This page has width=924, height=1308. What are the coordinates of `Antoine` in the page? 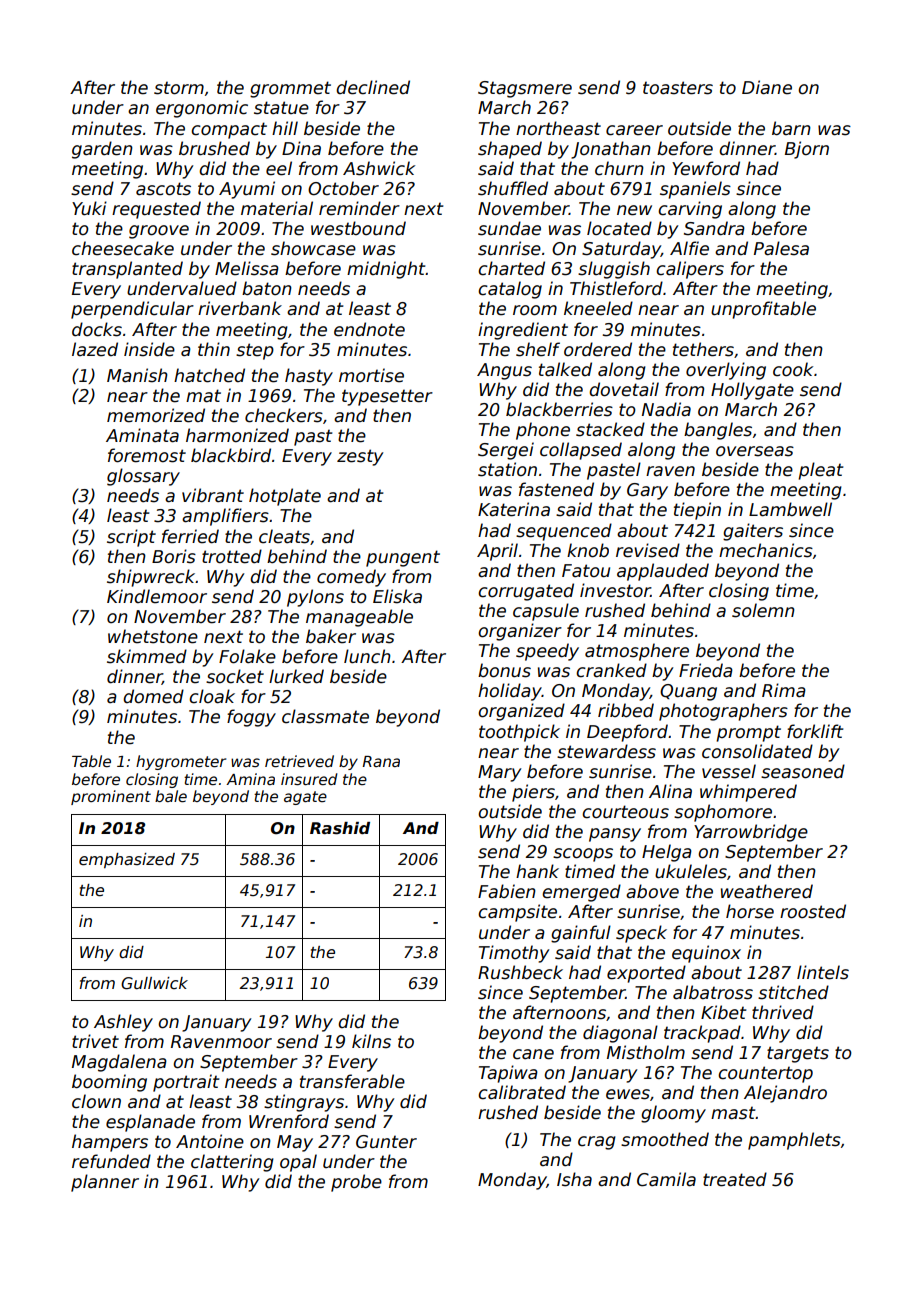 It's located at (210, 1141).
